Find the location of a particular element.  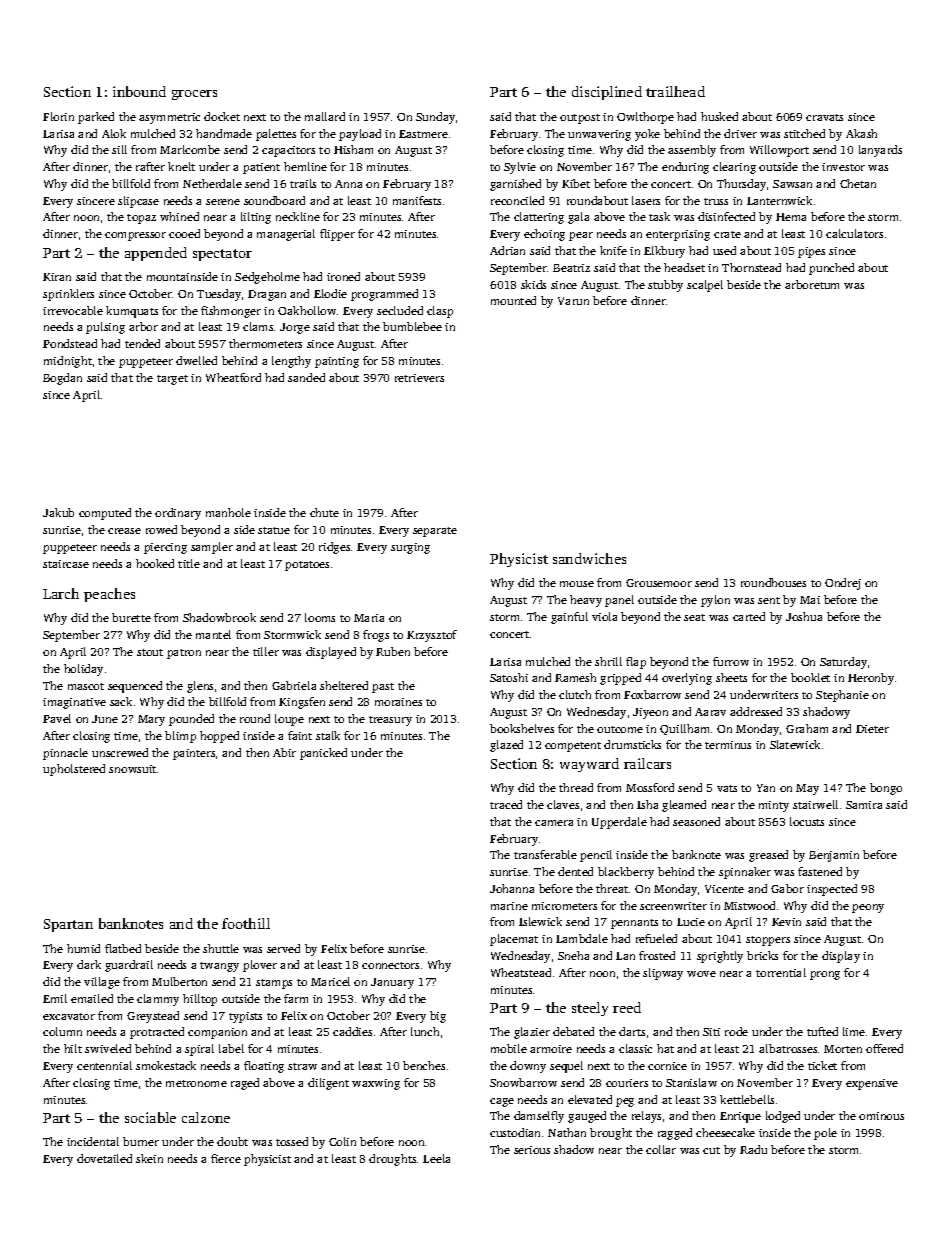

Jakub is located at coordinates (58, 512).
